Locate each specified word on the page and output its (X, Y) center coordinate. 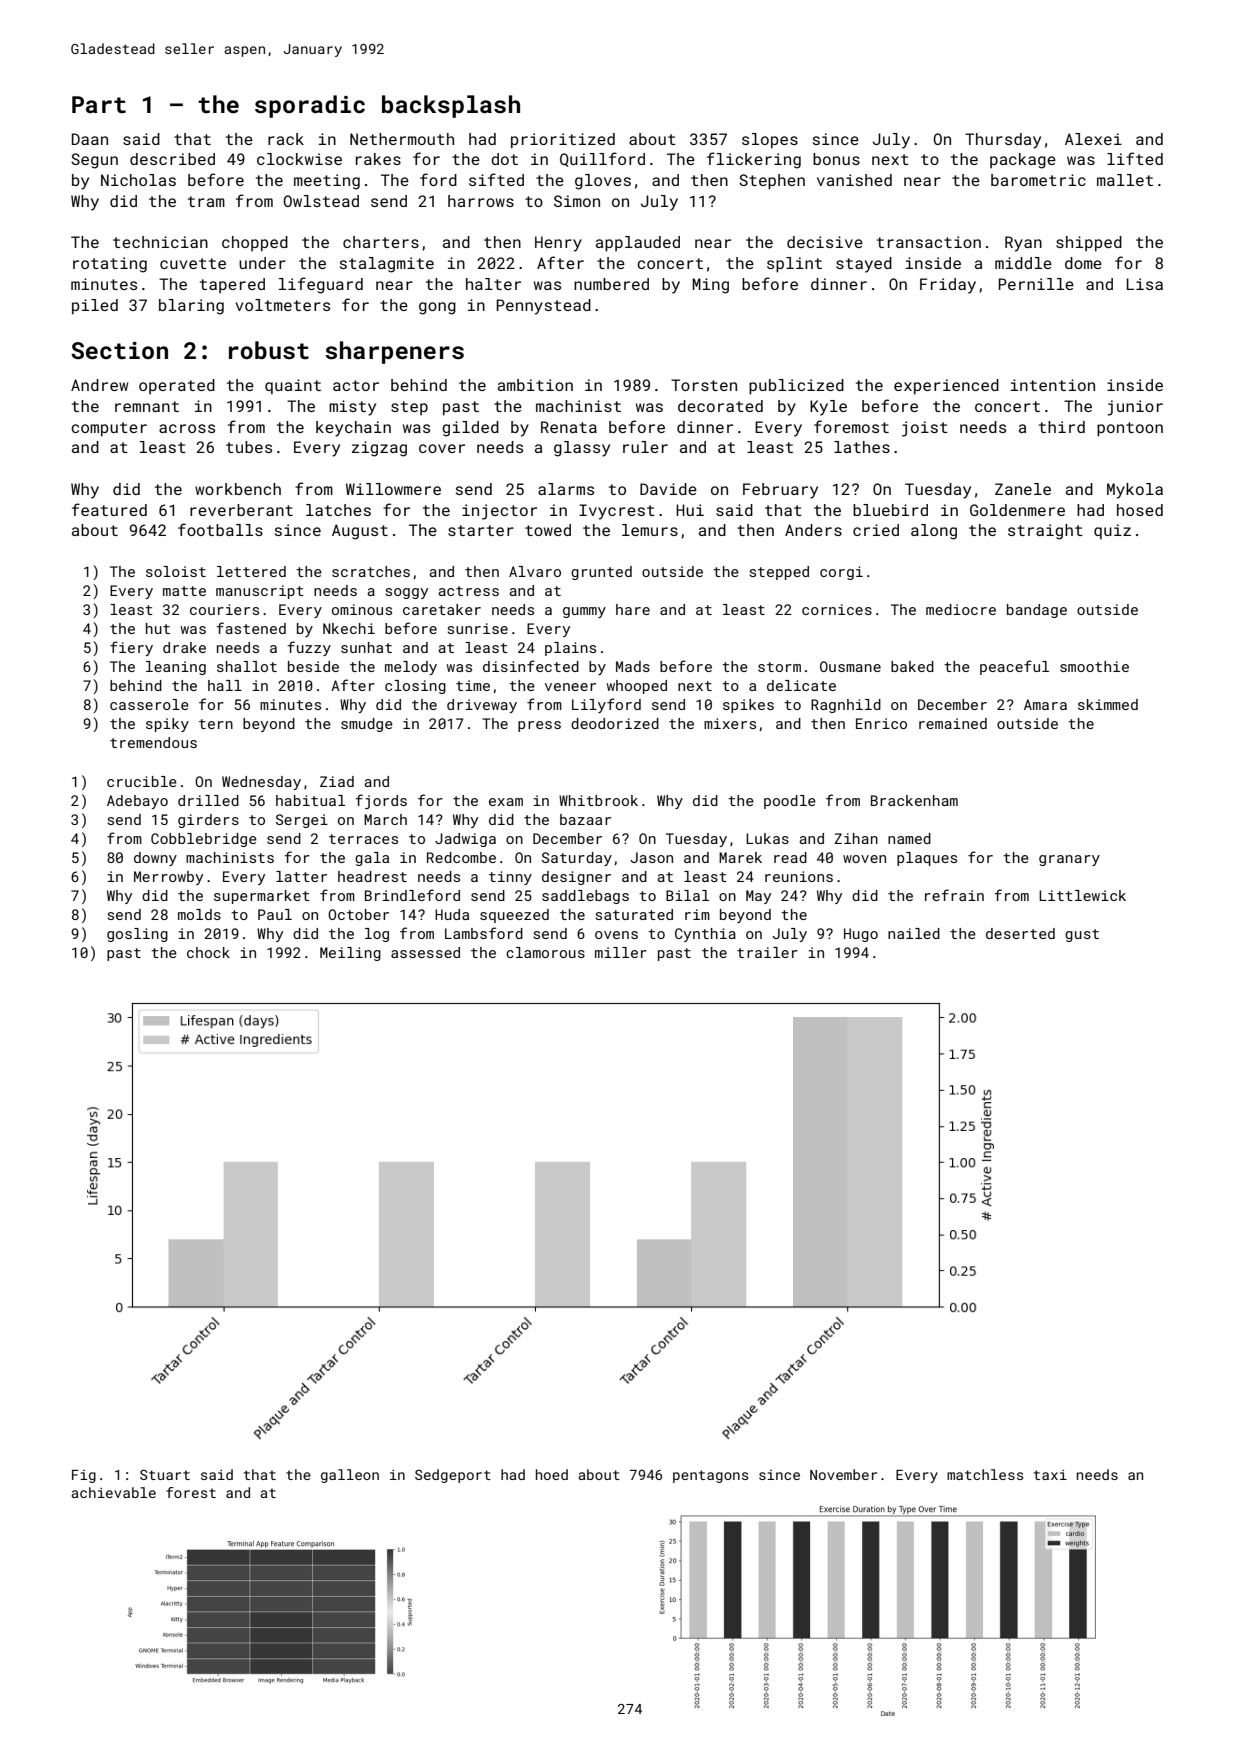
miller (621, 952)
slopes (770, 141)
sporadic (310, 106)
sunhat (366, 647)
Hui (690, 510)
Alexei (1093, 139)
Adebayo (137, 802)
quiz (1112, 531)
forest (191, 1492)
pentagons (710, 1476)
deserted (1020, 933)
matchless (985, 1474)
